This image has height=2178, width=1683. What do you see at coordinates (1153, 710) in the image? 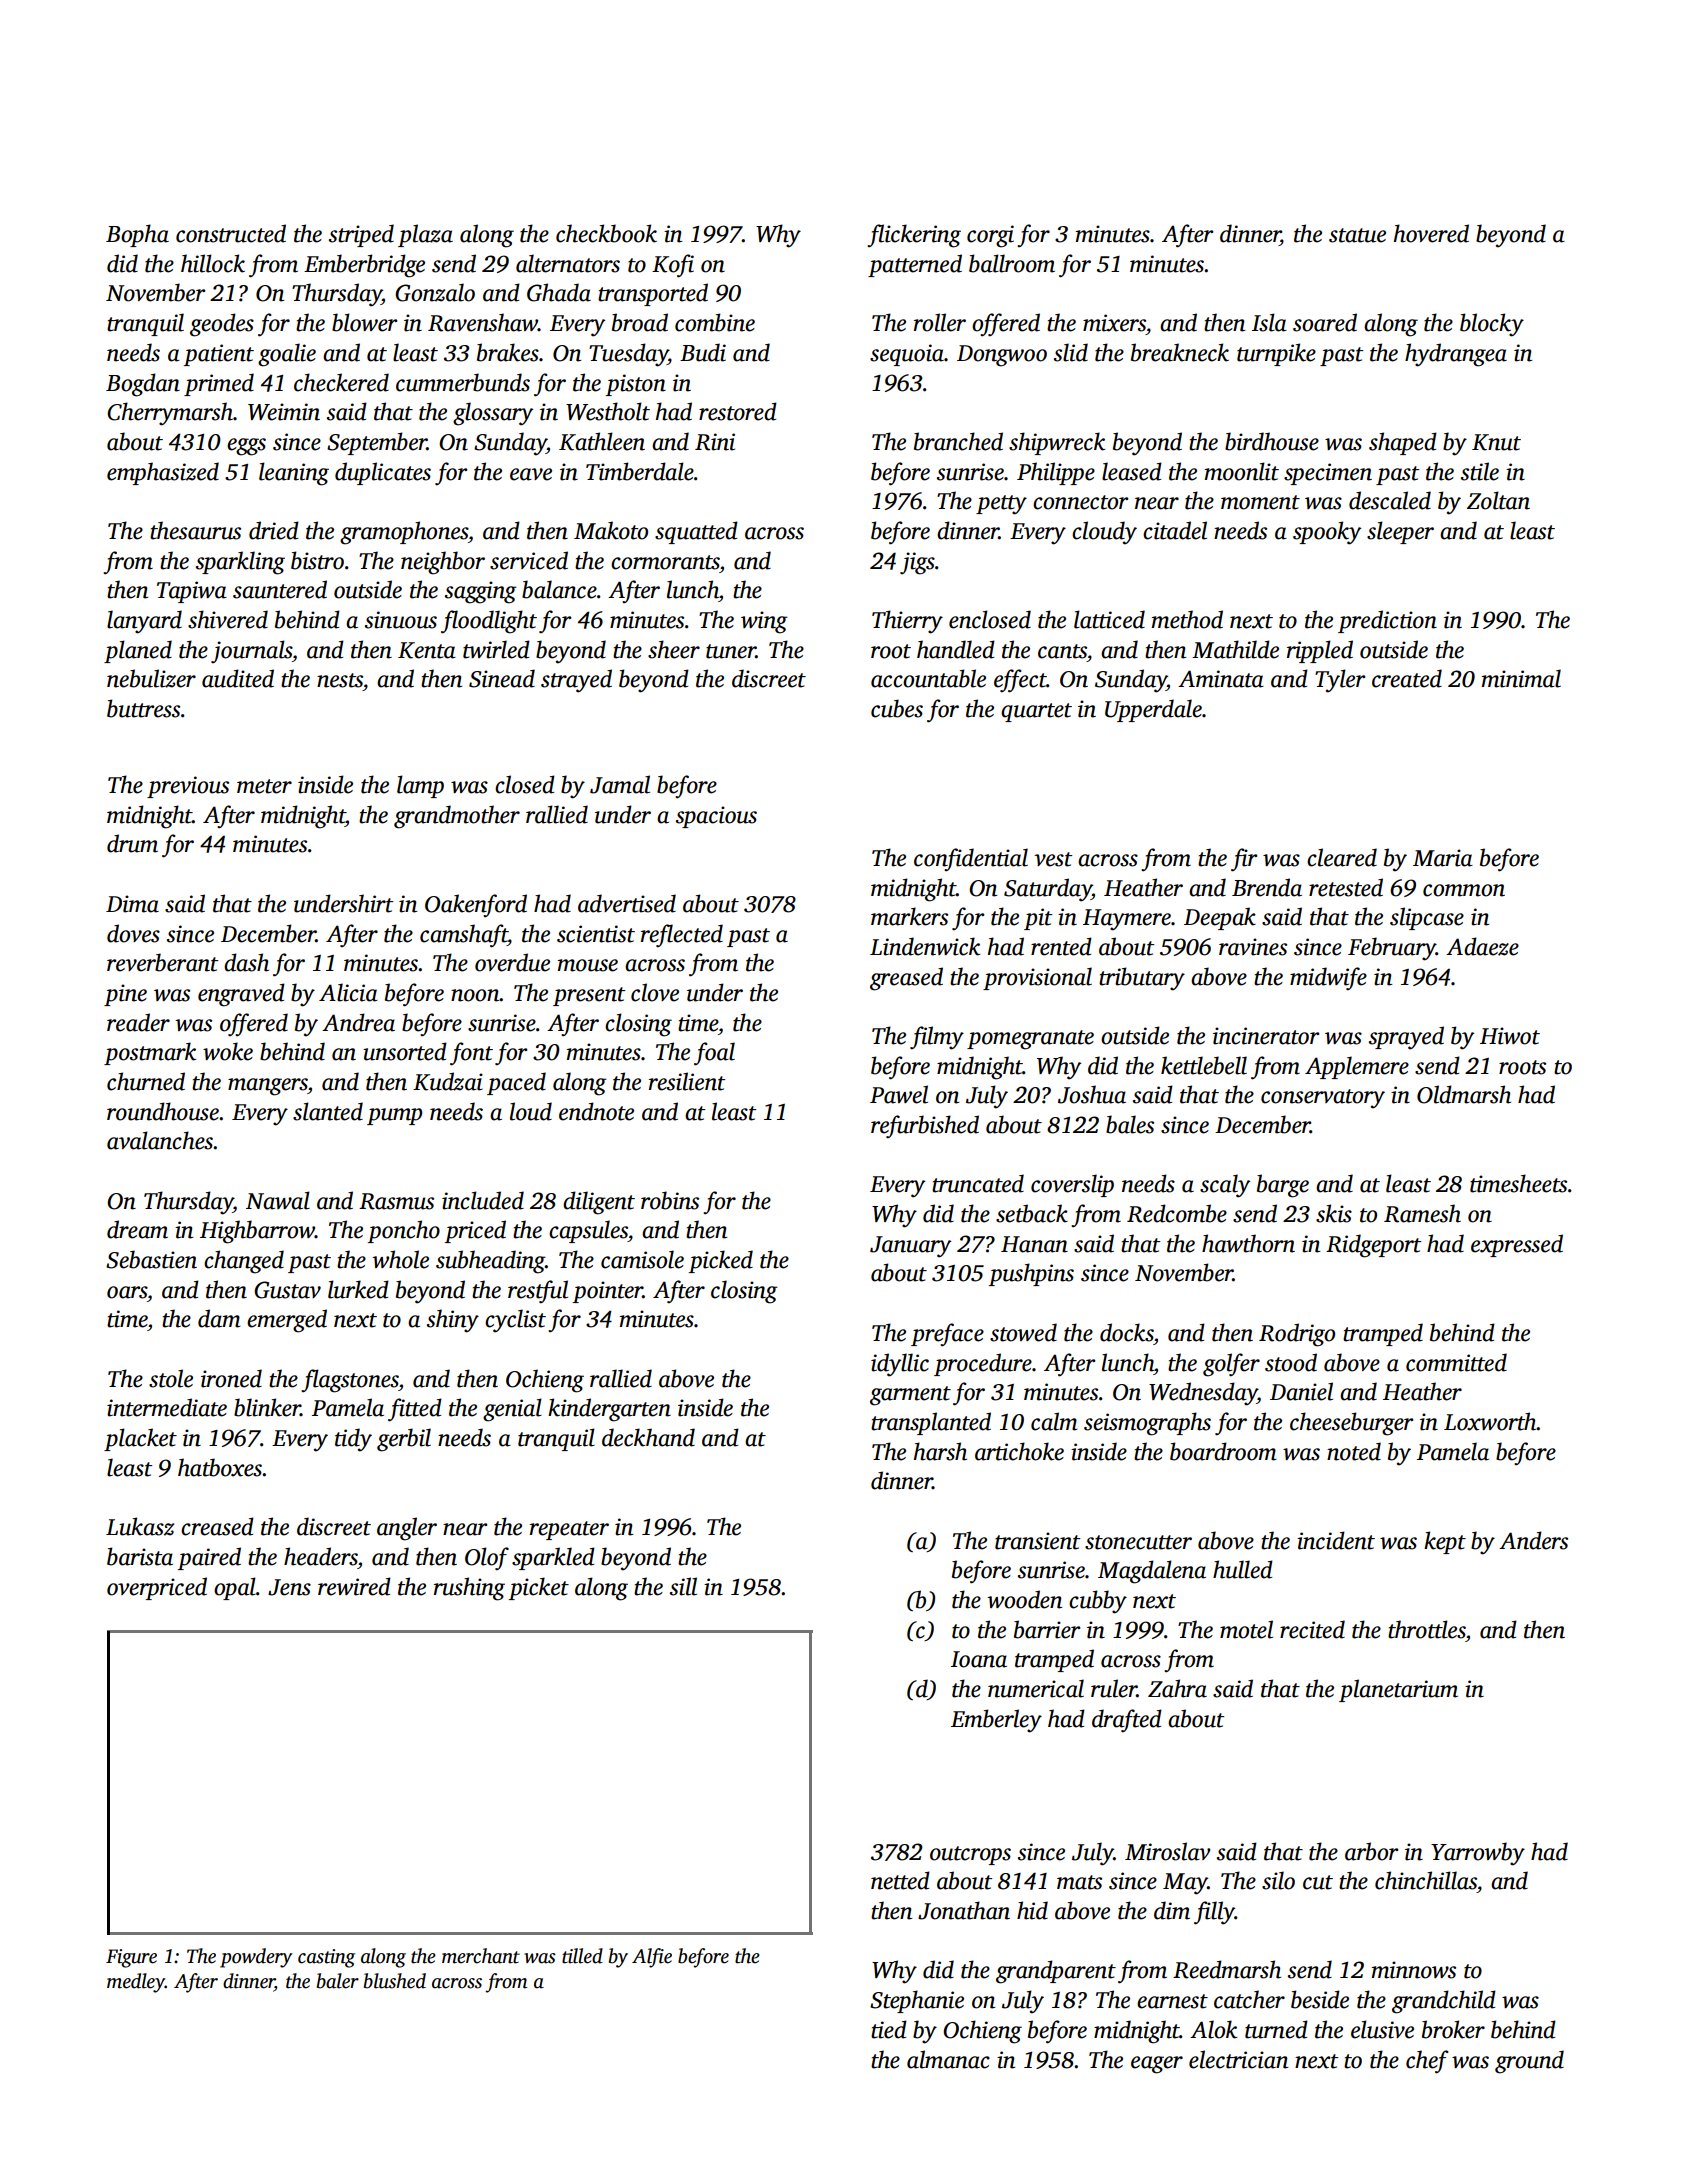
I see `Upperdale` at bounding box center [1153, 710].
